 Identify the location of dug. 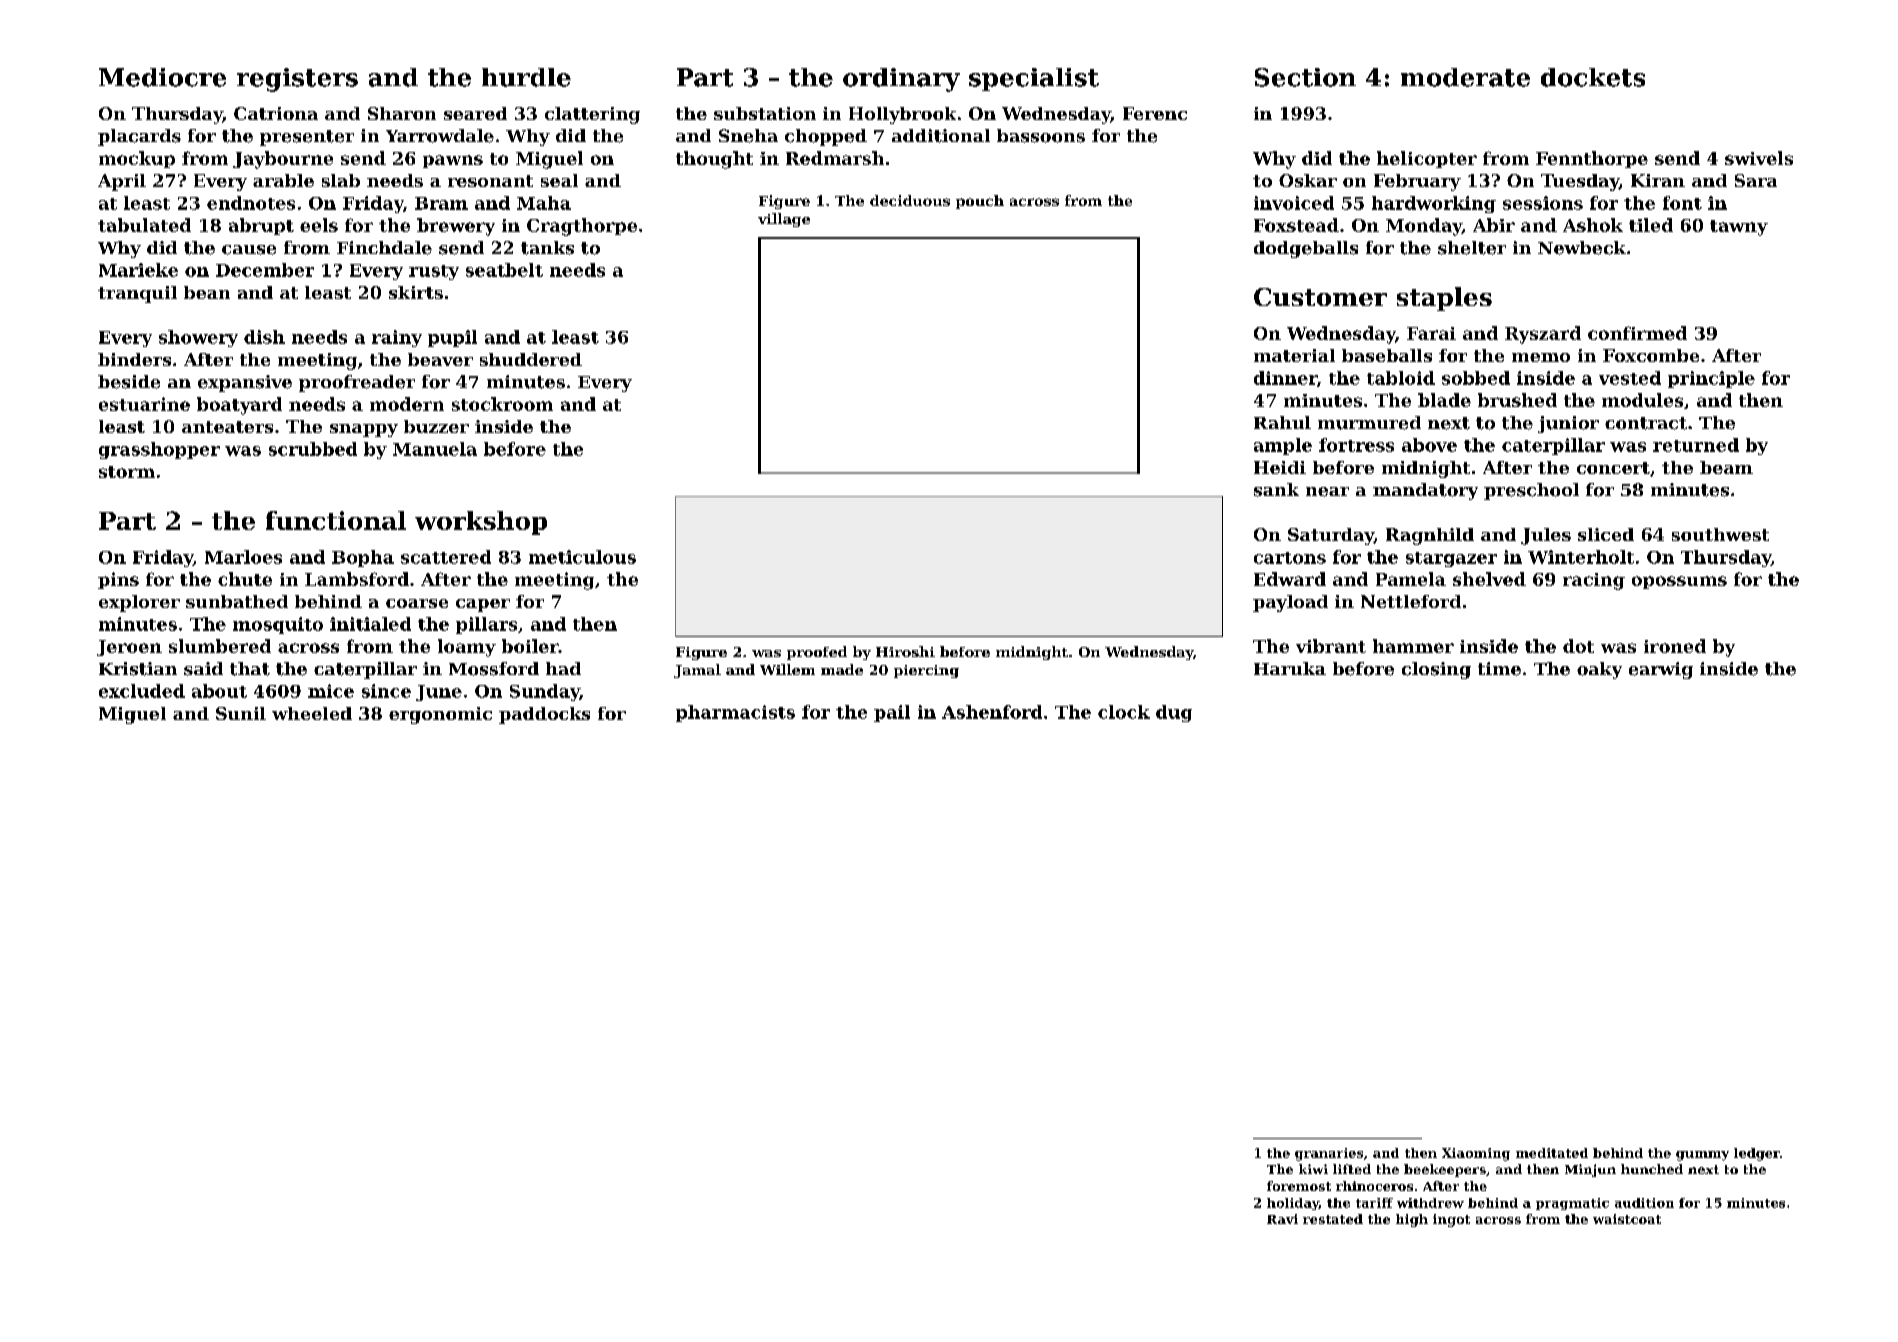
(1174, 713).
